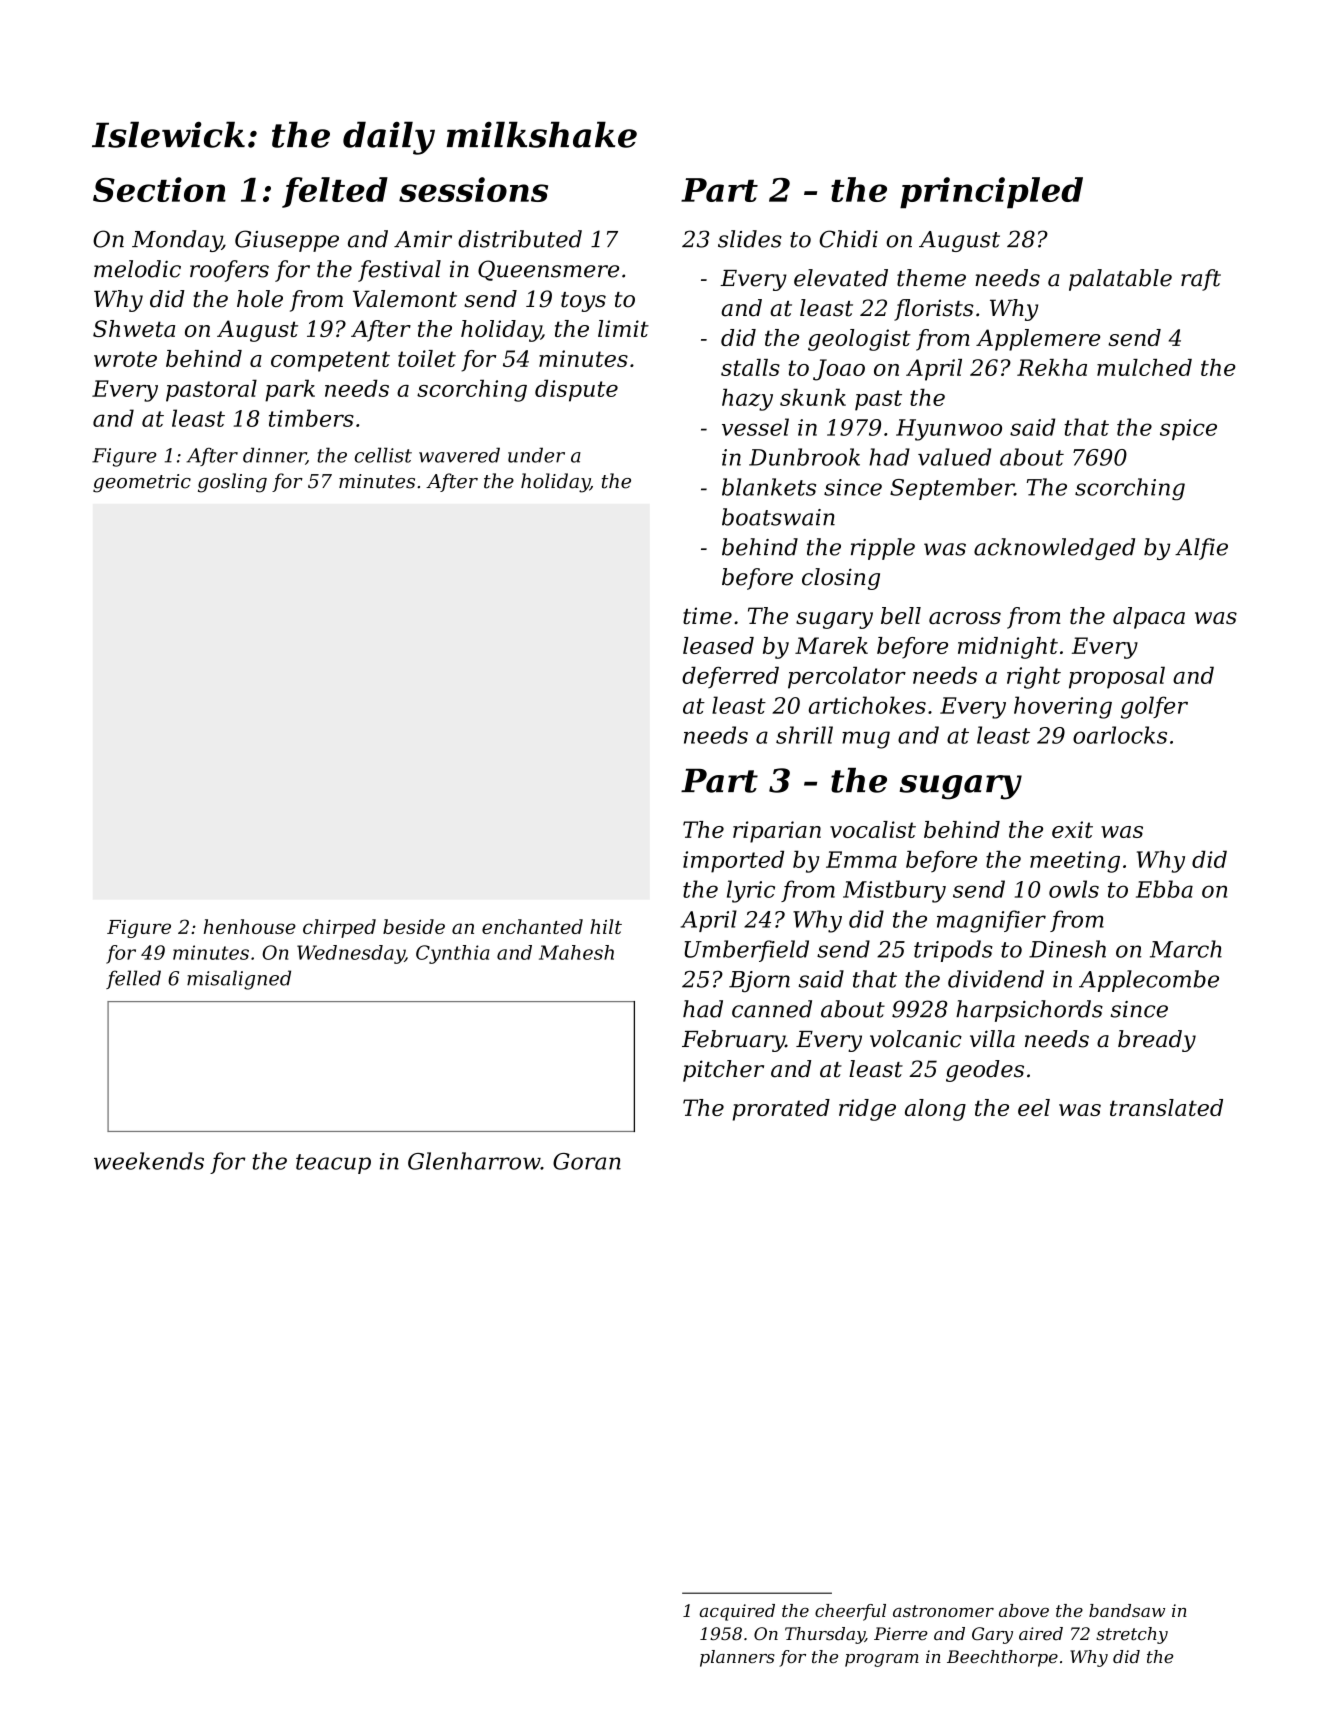 This image has width=1332, height=1724. What do you see at coordinates (1054, 549) in the image?
I see `acknowledged` at bounding box center [1054, 549].
